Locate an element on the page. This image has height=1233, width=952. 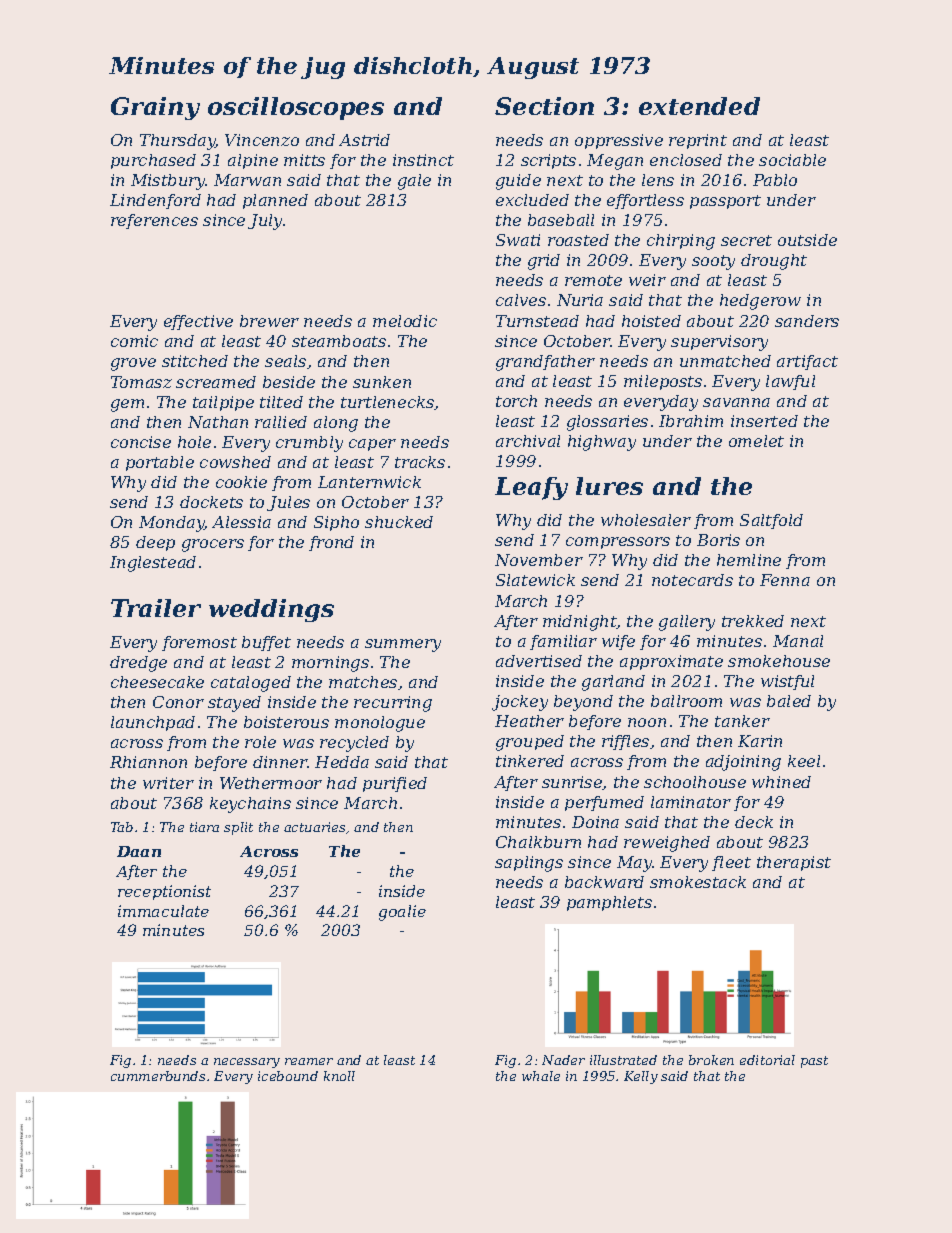
recurring is located at coordinates (393, 704).
